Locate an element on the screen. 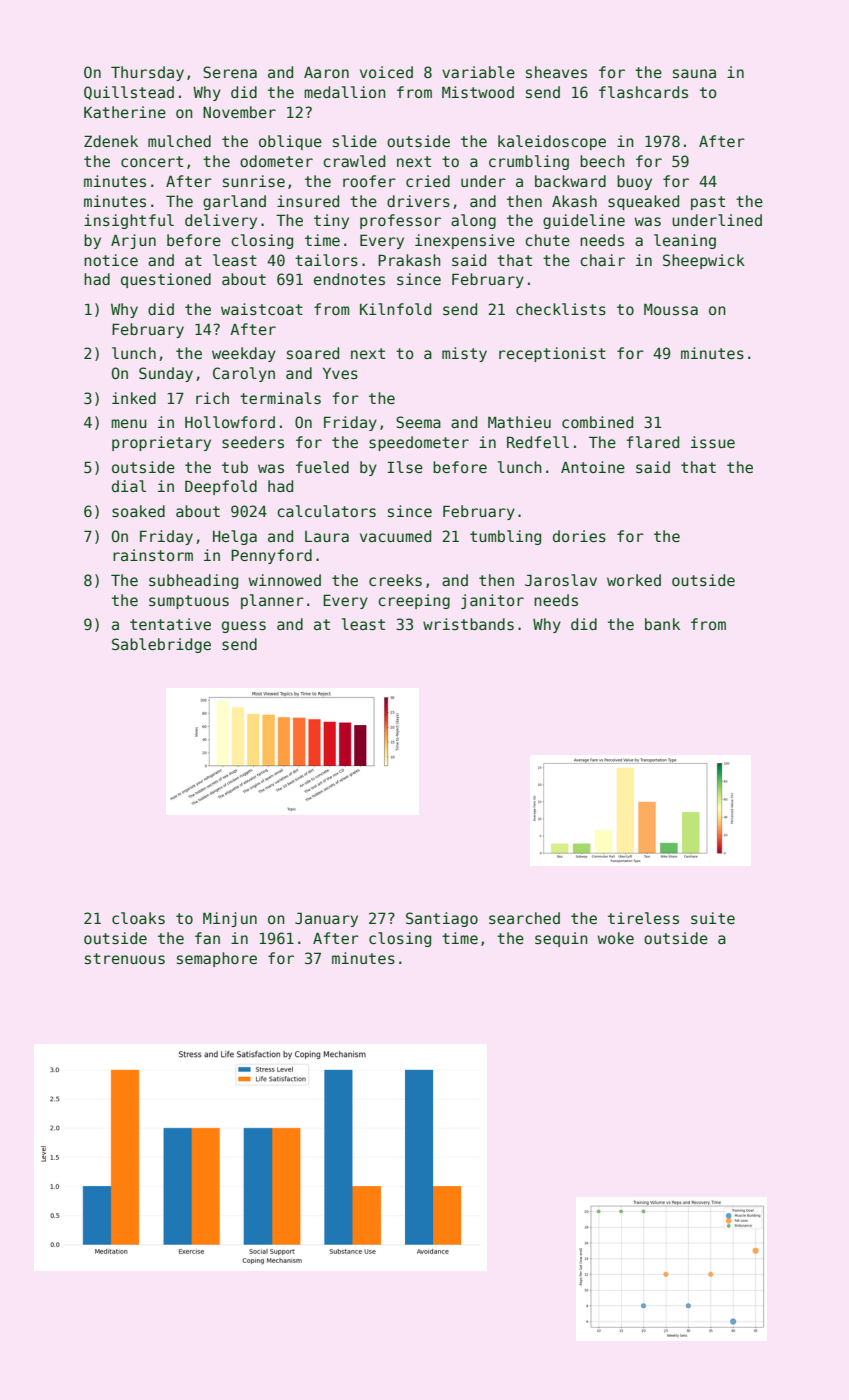 This screenshot has height=1400, width=849. Sablebridge is located at coordinates (161, 645).
